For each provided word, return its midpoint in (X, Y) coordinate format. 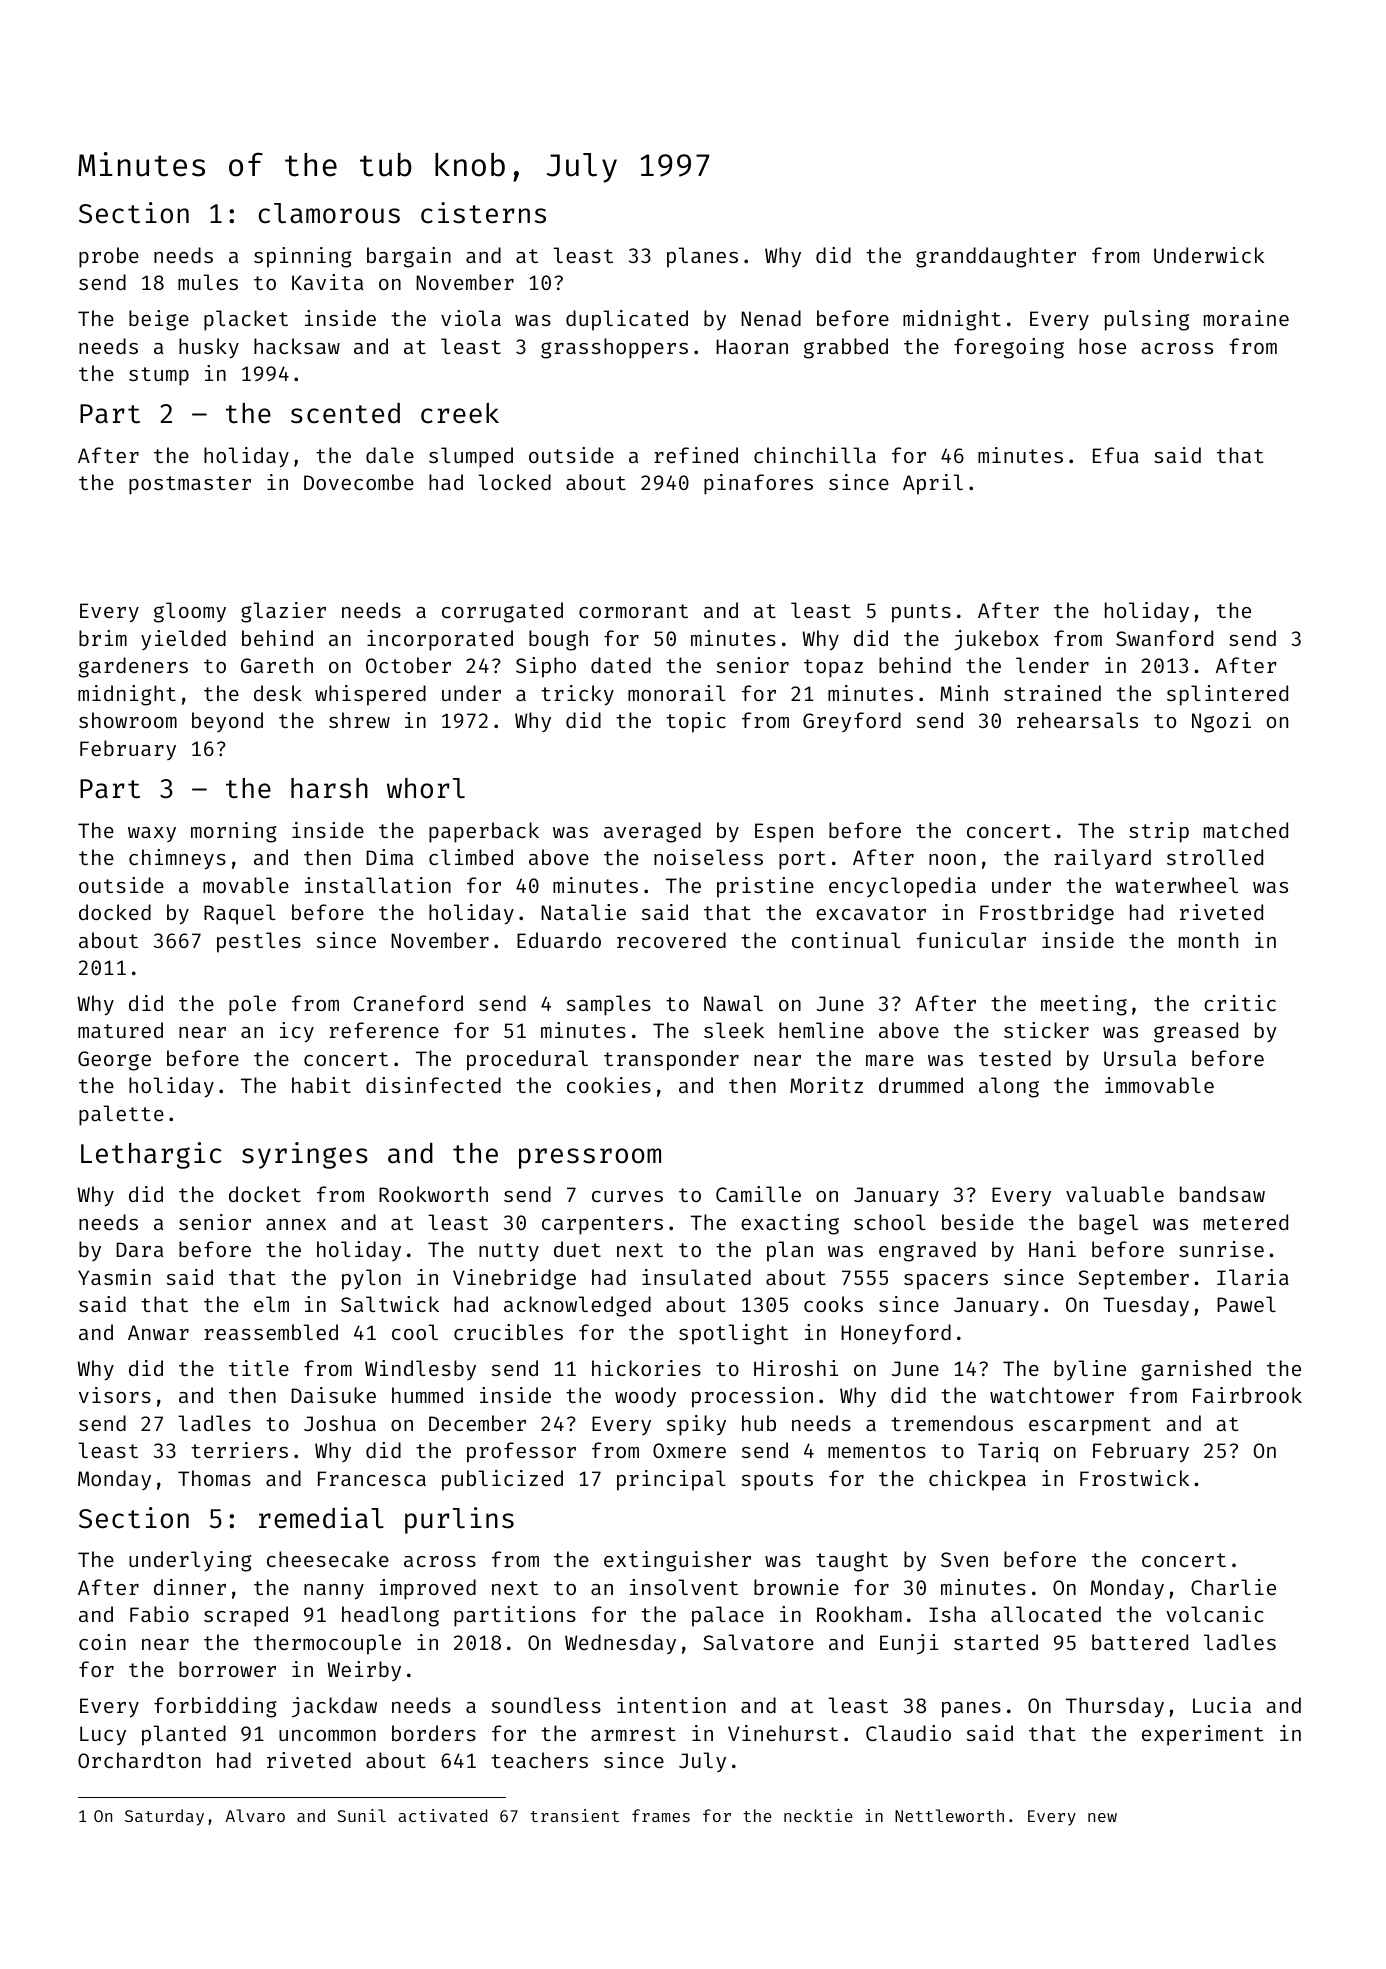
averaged (652, 832)
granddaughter (996, 257)
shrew (359, 720)
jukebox (996, 640)
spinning (303, 257)
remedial (321, 1518)
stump (159, 376)
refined (696, 455)
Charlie (1233, 1587)
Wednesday (620, 1644)
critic (1240, 1003)
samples (609, 1005)
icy (297, 1032)
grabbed (846, 348)
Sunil (362, 1815)
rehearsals (1077, 720)
